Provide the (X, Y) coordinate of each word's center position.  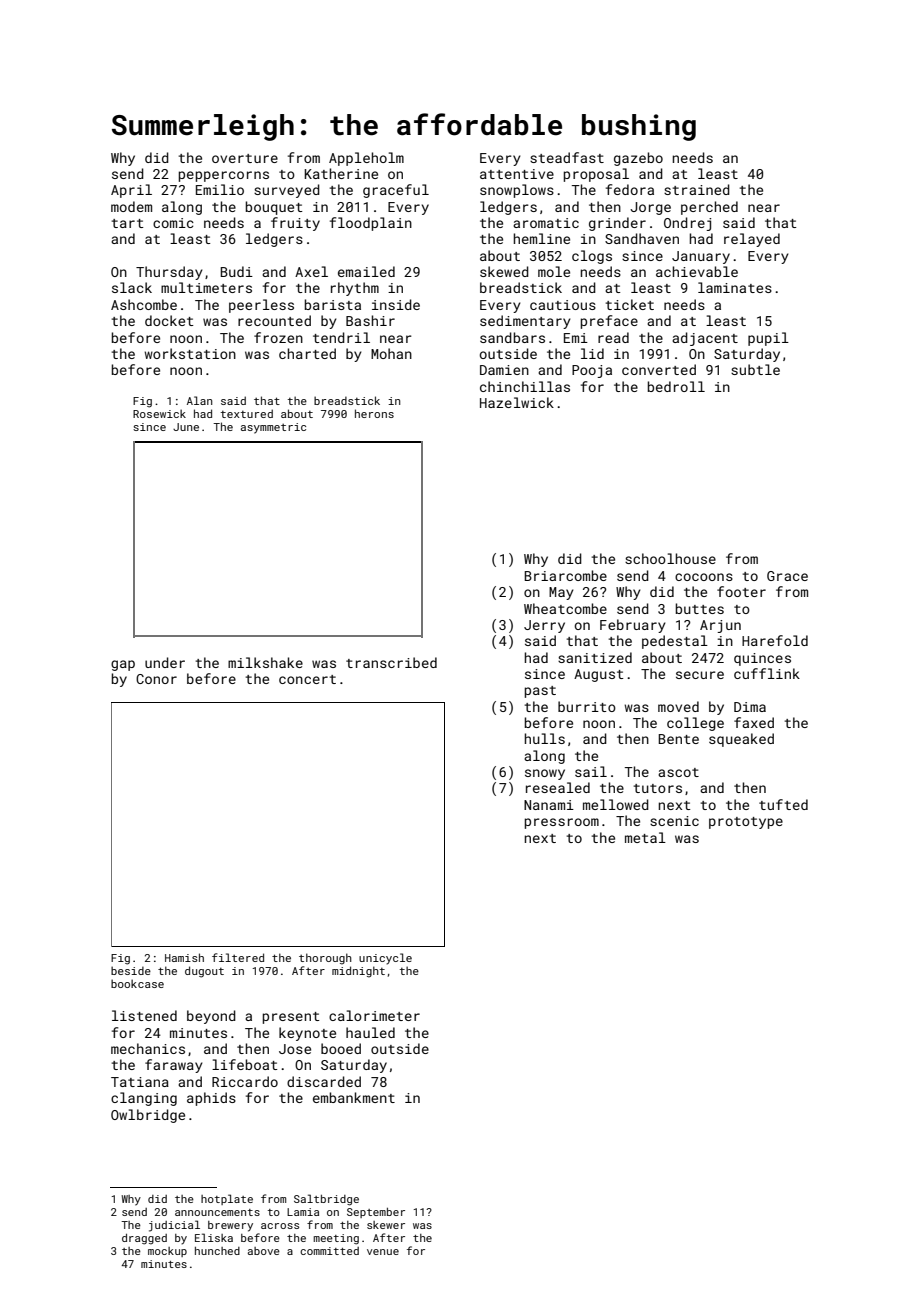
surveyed (287, 191)
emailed (366, 271)
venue (383, 1252)
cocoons (704, 577)
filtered (238, 957)
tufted (783, 804)
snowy (545, 774)
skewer (386, 1225)
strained (697, 189)
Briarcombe (565, 575)
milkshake (265, 662)
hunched (217, 1251)
